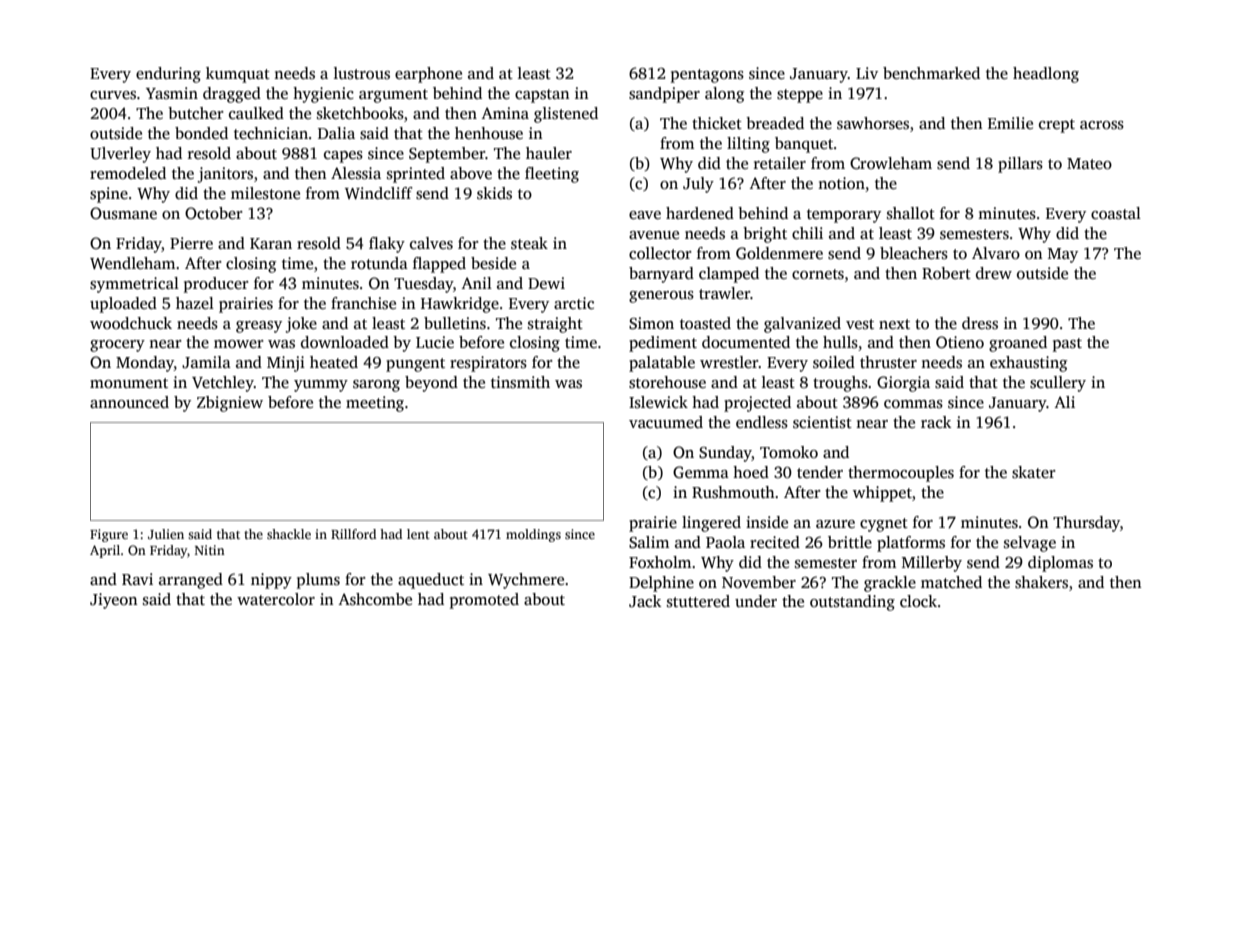 This document has height=952, width=1233. I want to click on coastal, so click(1116, 213).
